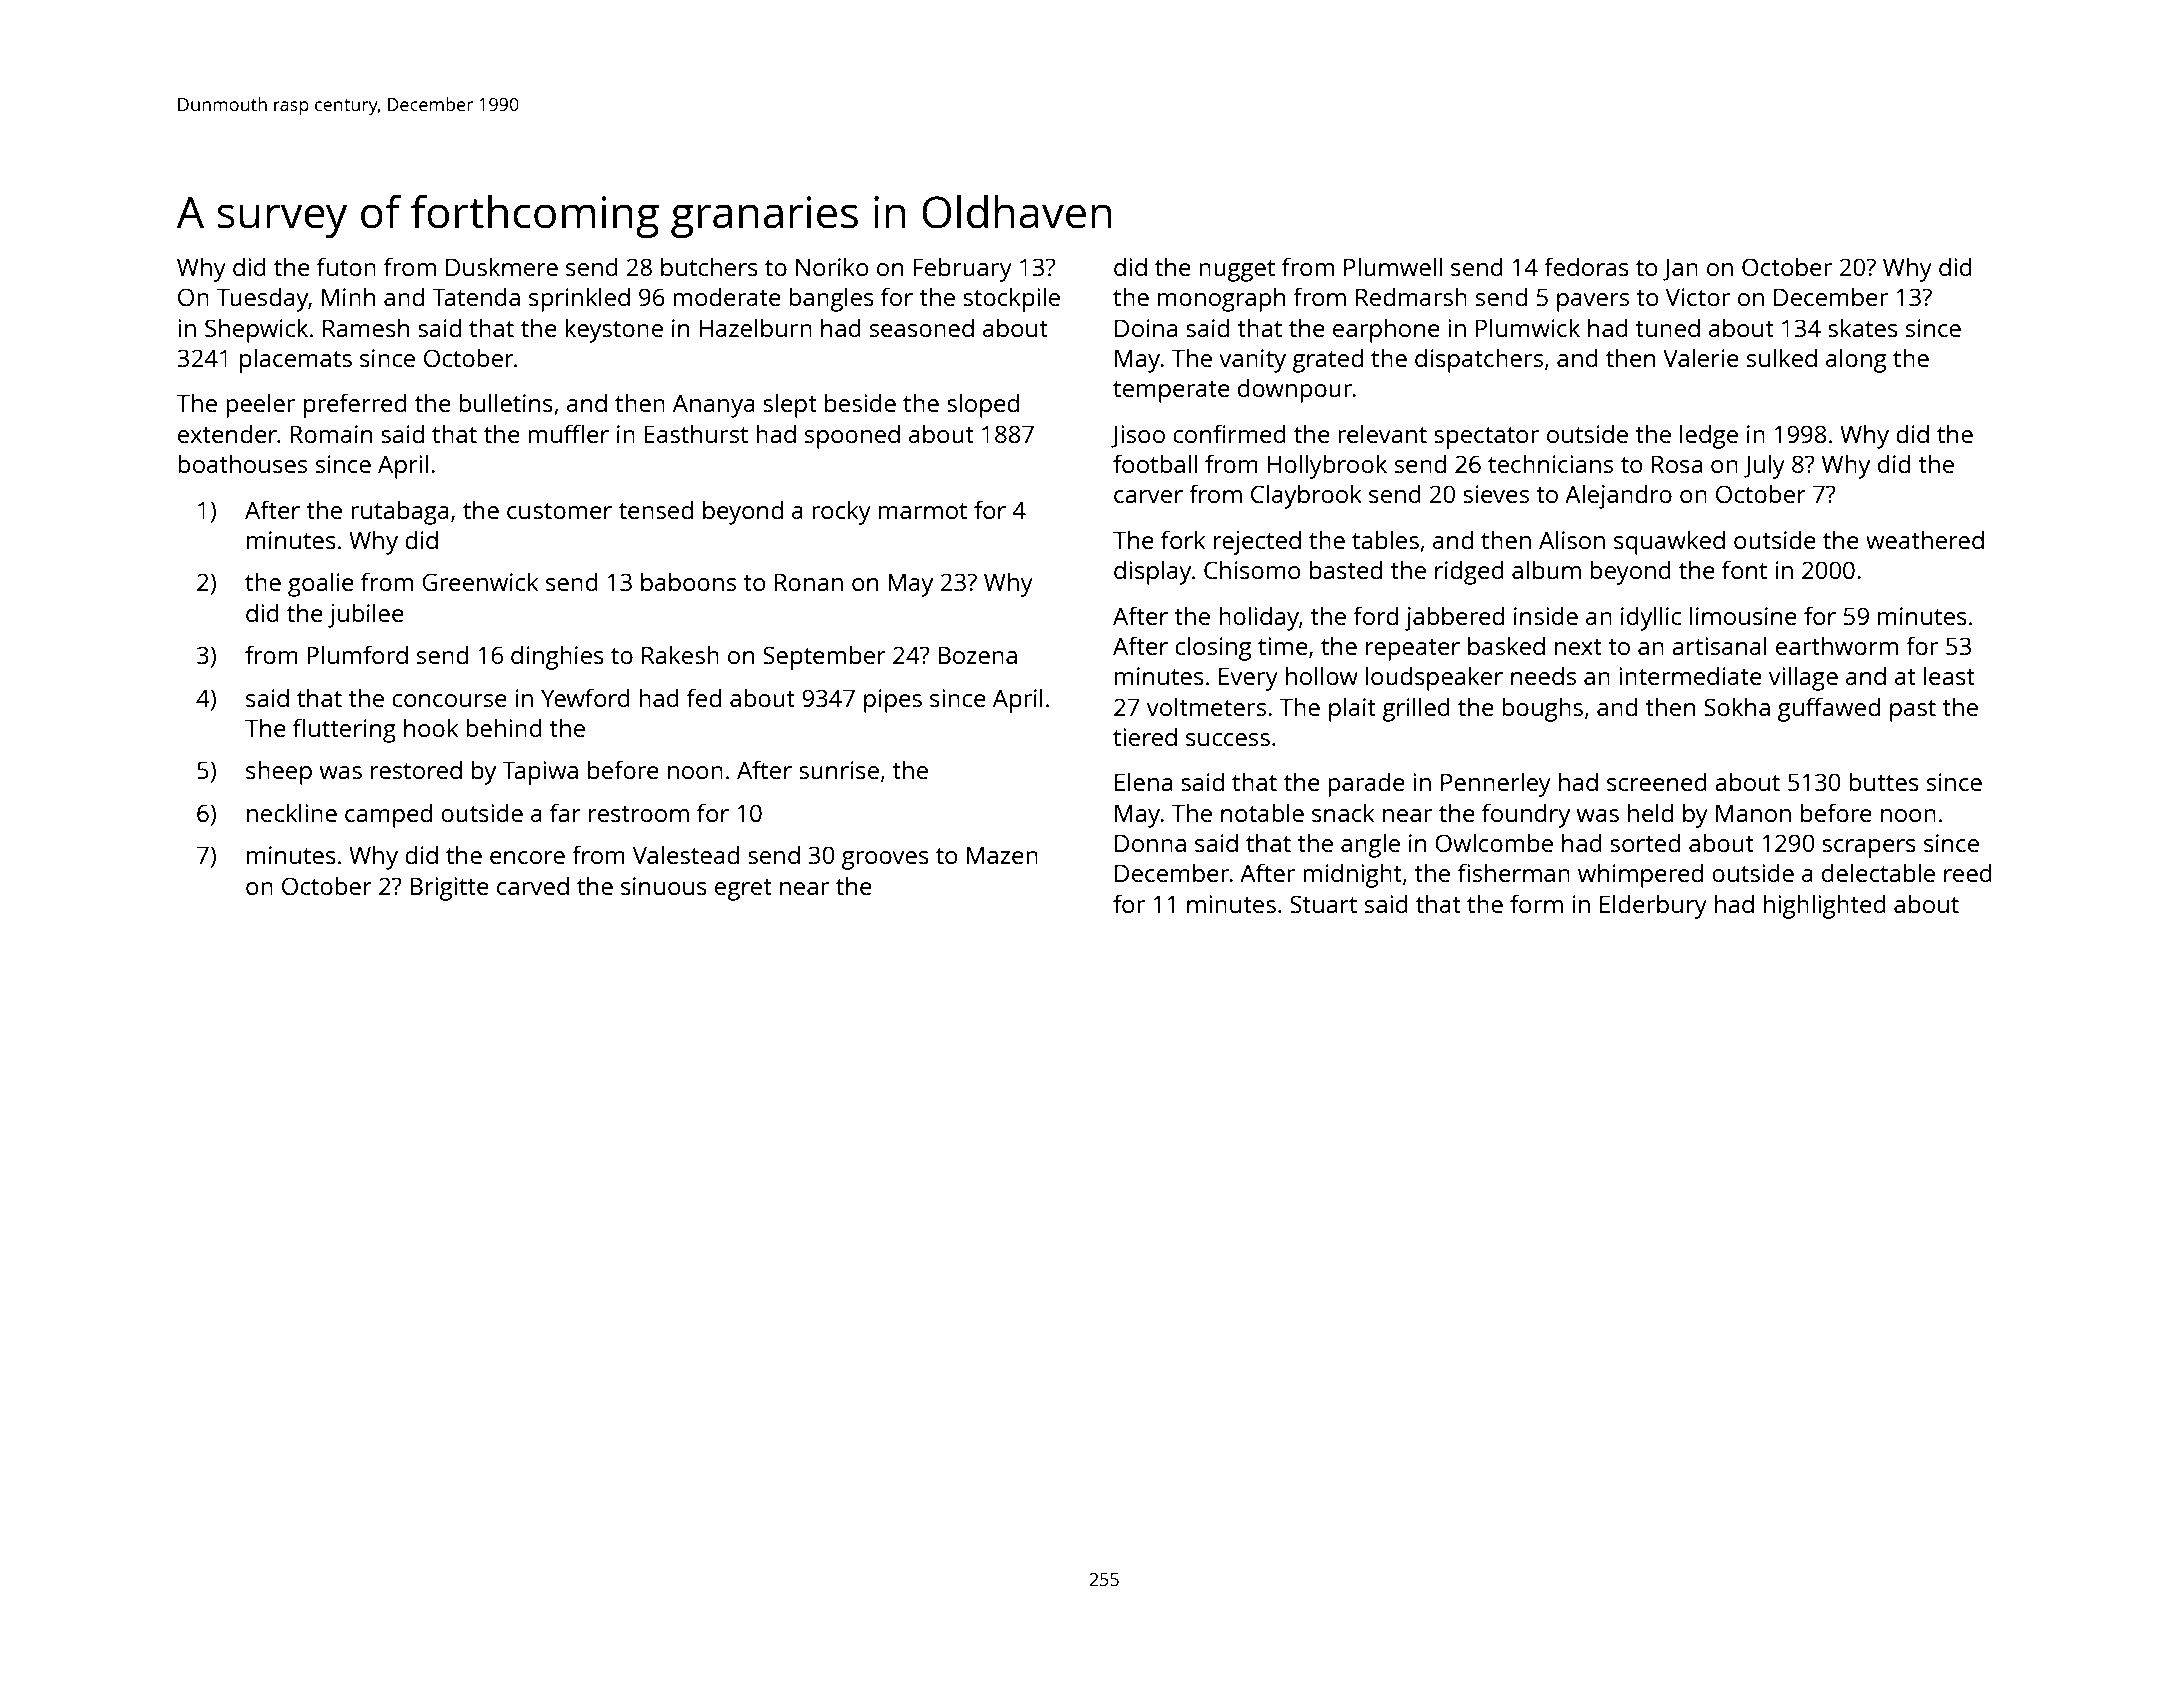 Image resolution: width=2178 pixels, height=1683 pixels. Describe the element at coordinates (355, 405) in the screenshot. I see `preferred` at that location.
